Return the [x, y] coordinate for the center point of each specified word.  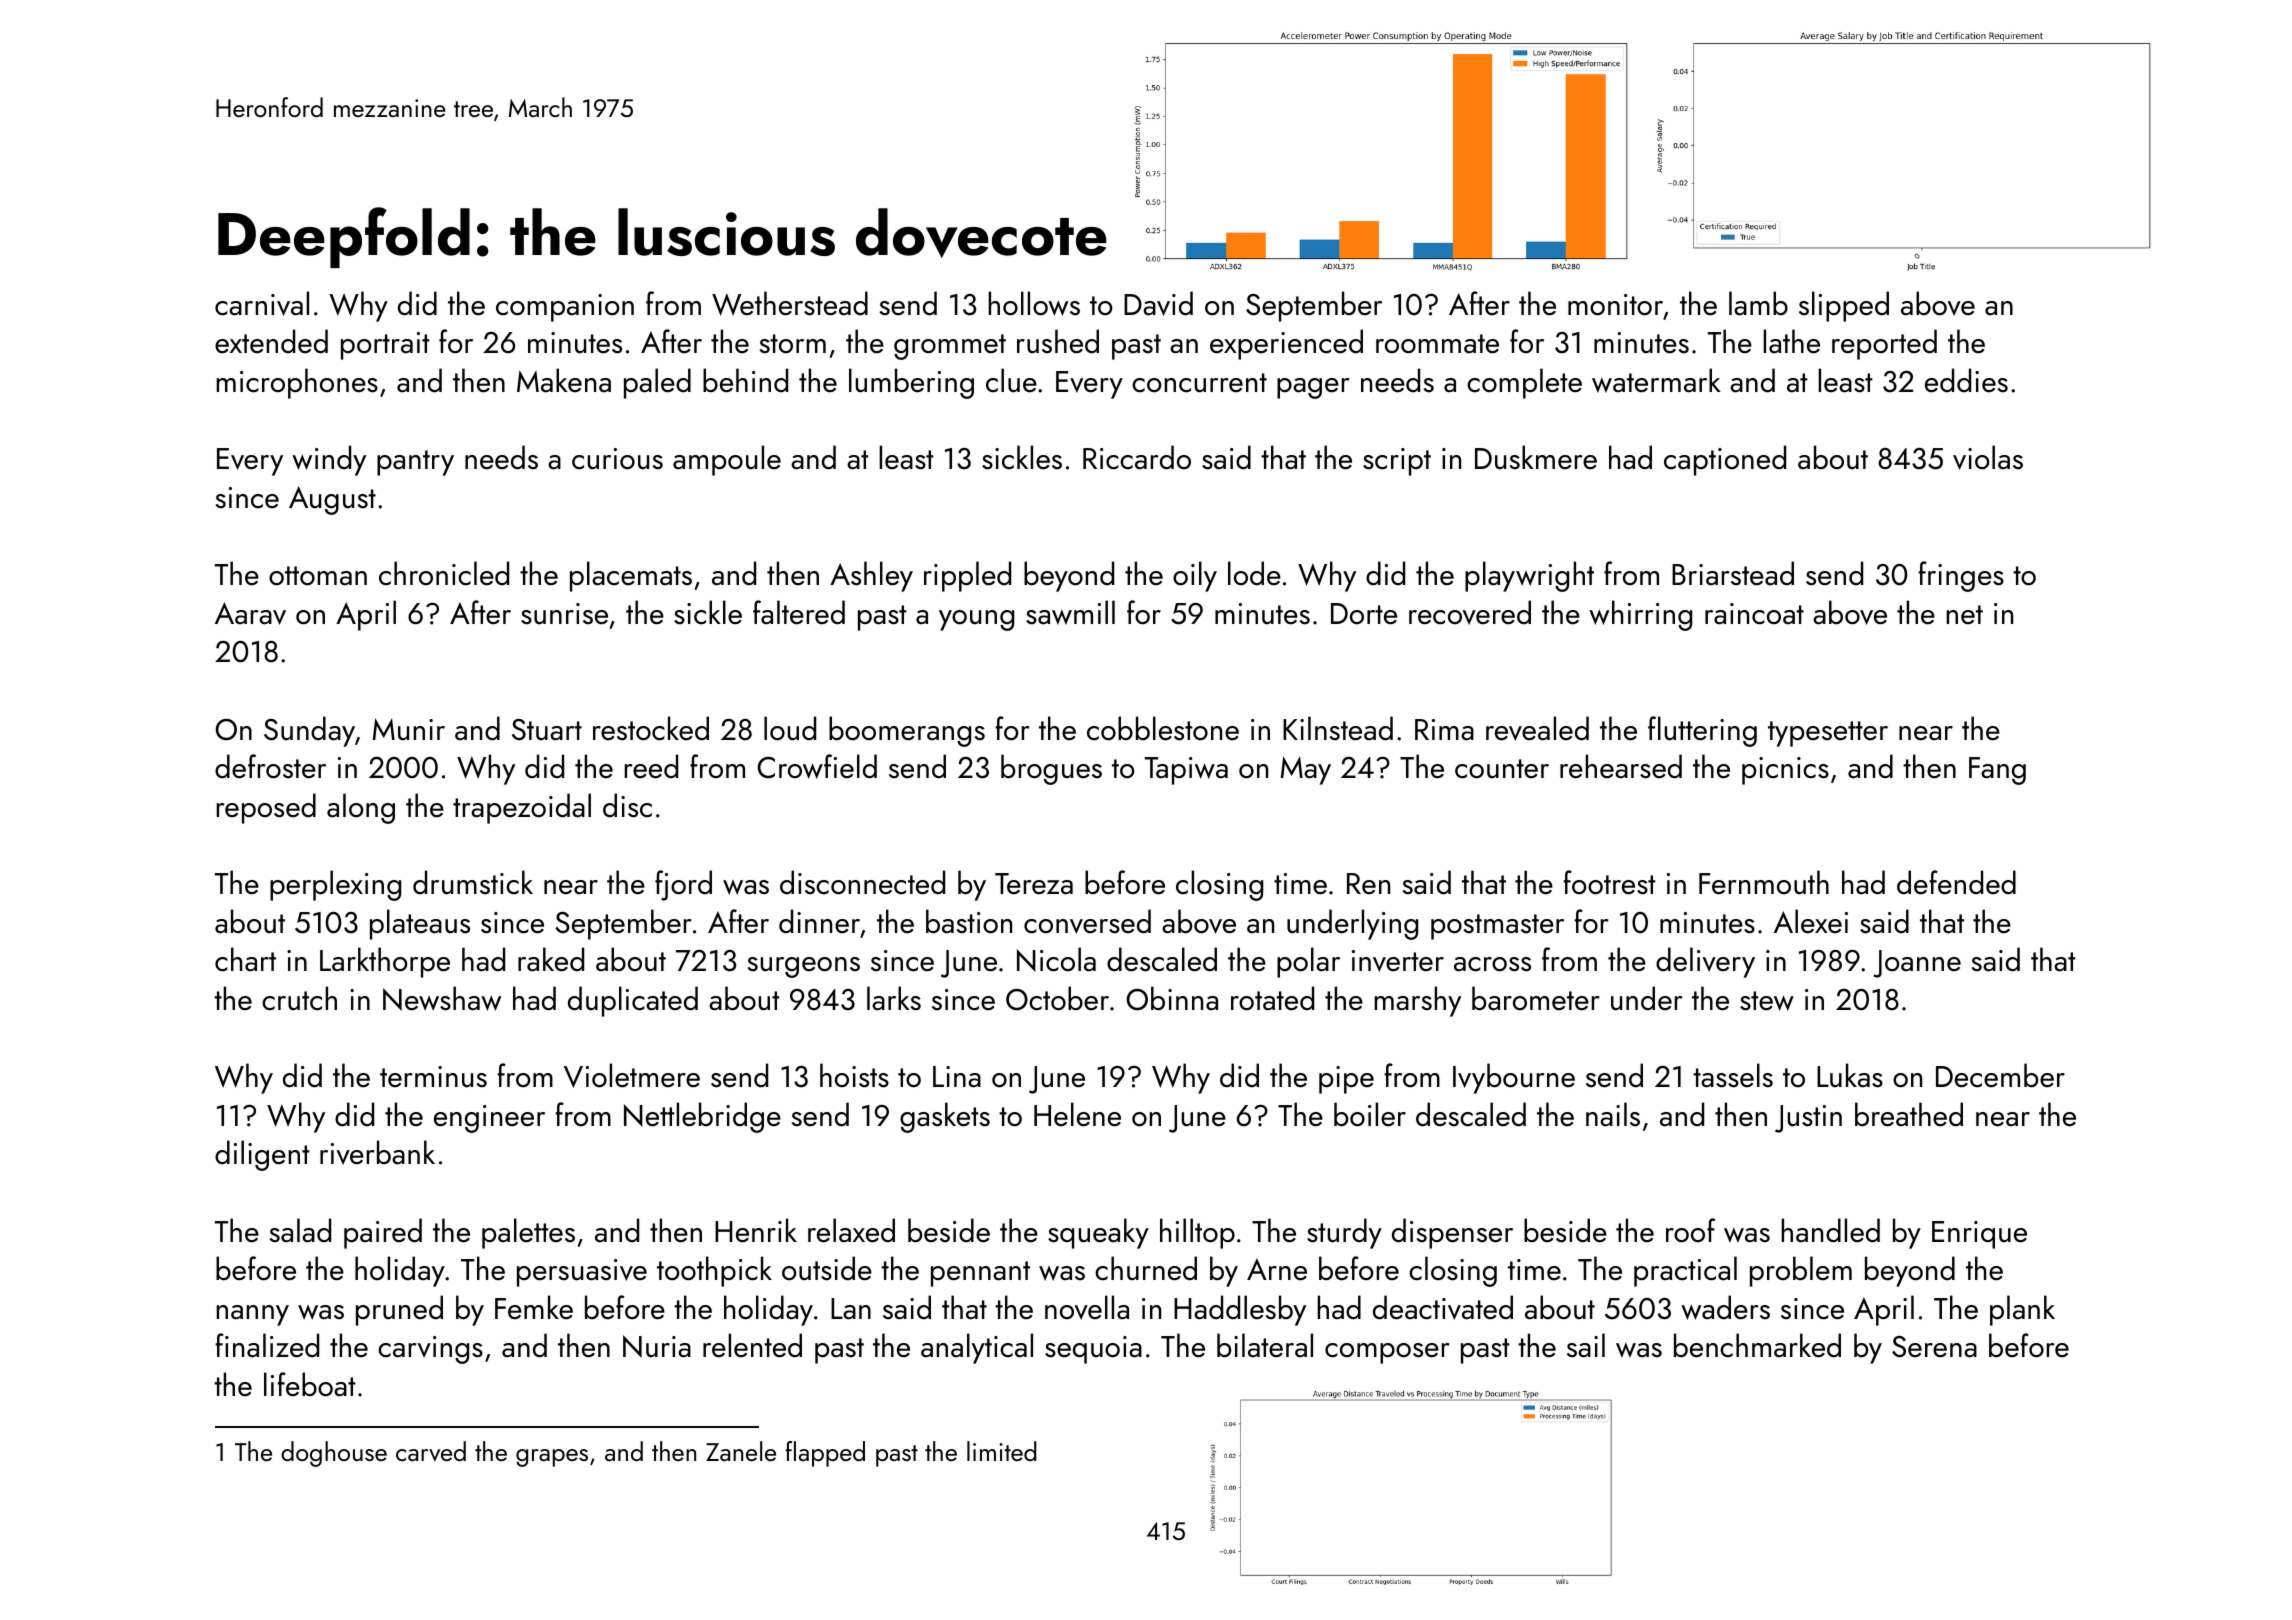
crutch [299, 998]
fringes [1961, 576]
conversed [1087, 921]
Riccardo [1137, 457]
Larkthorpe [385, 962]
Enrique [1979, 1235]
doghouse [334, 1454]
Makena [564, 380]
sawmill [1070, 612]
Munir [409, 729]
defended [1956, 882]
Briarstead [1733, 573]
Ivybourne [1514, 1078]
